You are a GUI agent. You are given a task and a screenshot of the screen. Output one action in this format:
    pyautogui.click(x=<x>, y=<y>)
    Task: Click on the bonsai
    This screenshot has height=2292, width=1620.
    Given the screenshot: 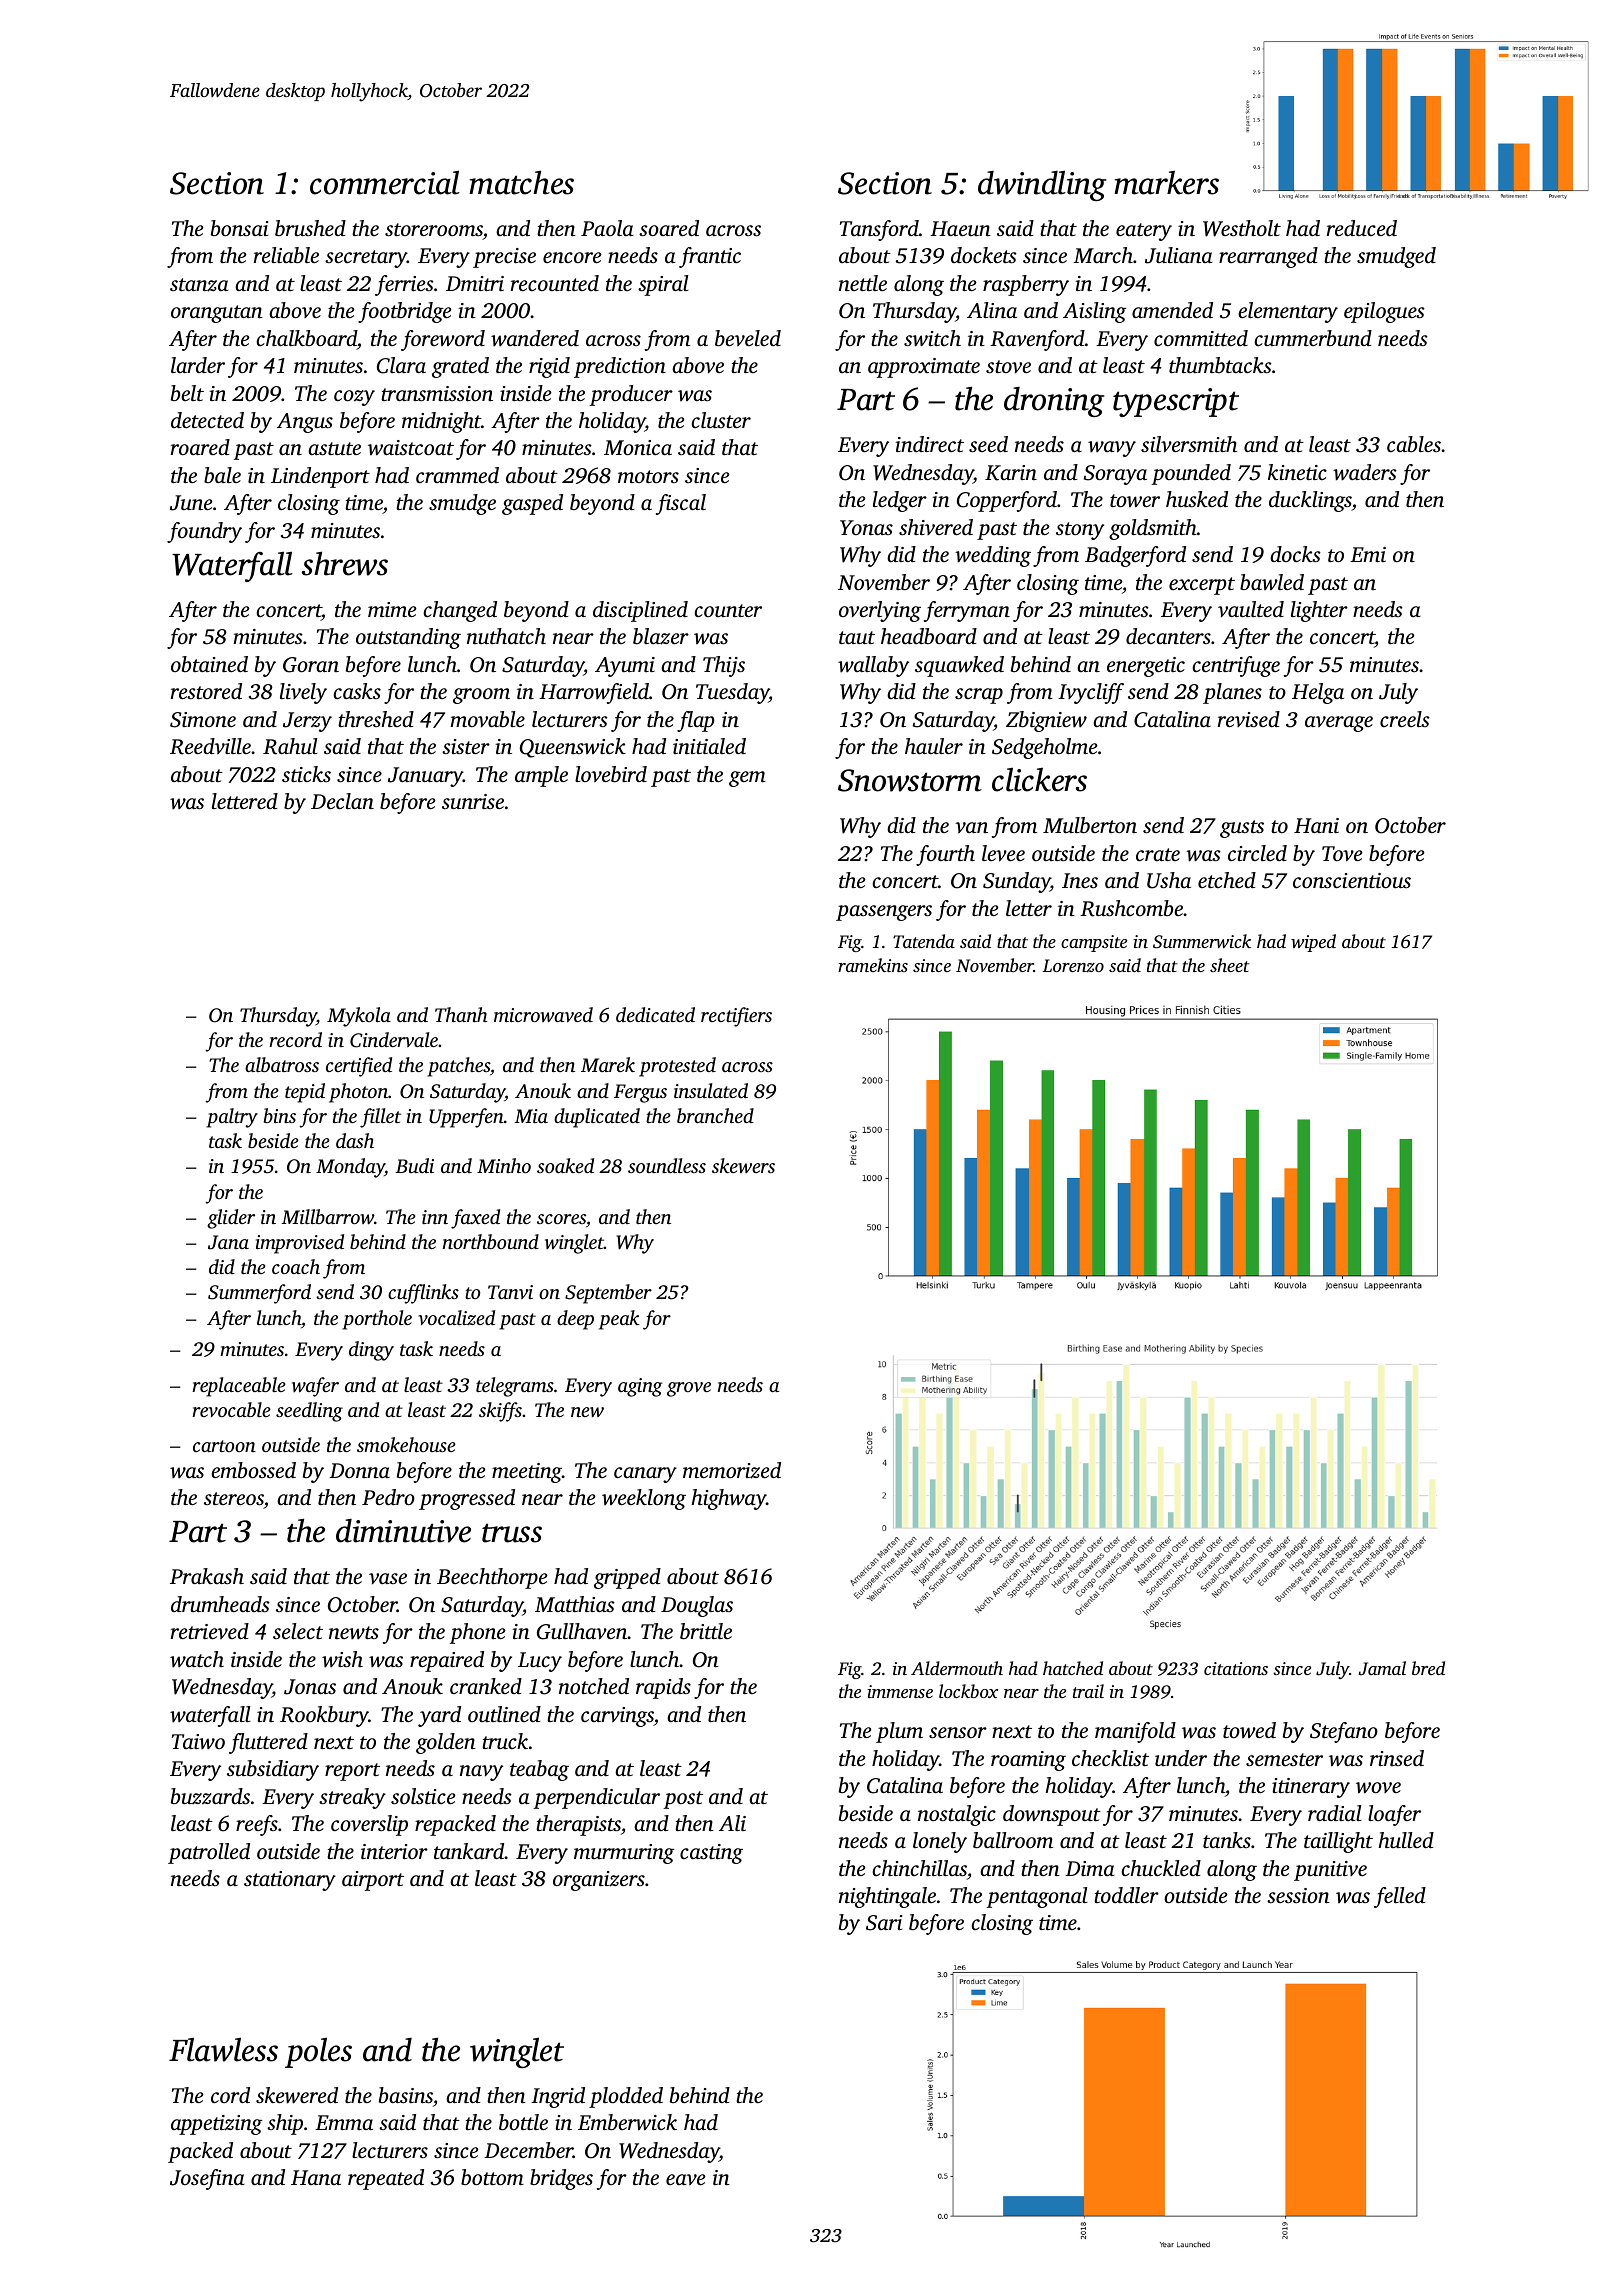 What is the action you would take?
    pyautogui.click(x=239, y=228)
